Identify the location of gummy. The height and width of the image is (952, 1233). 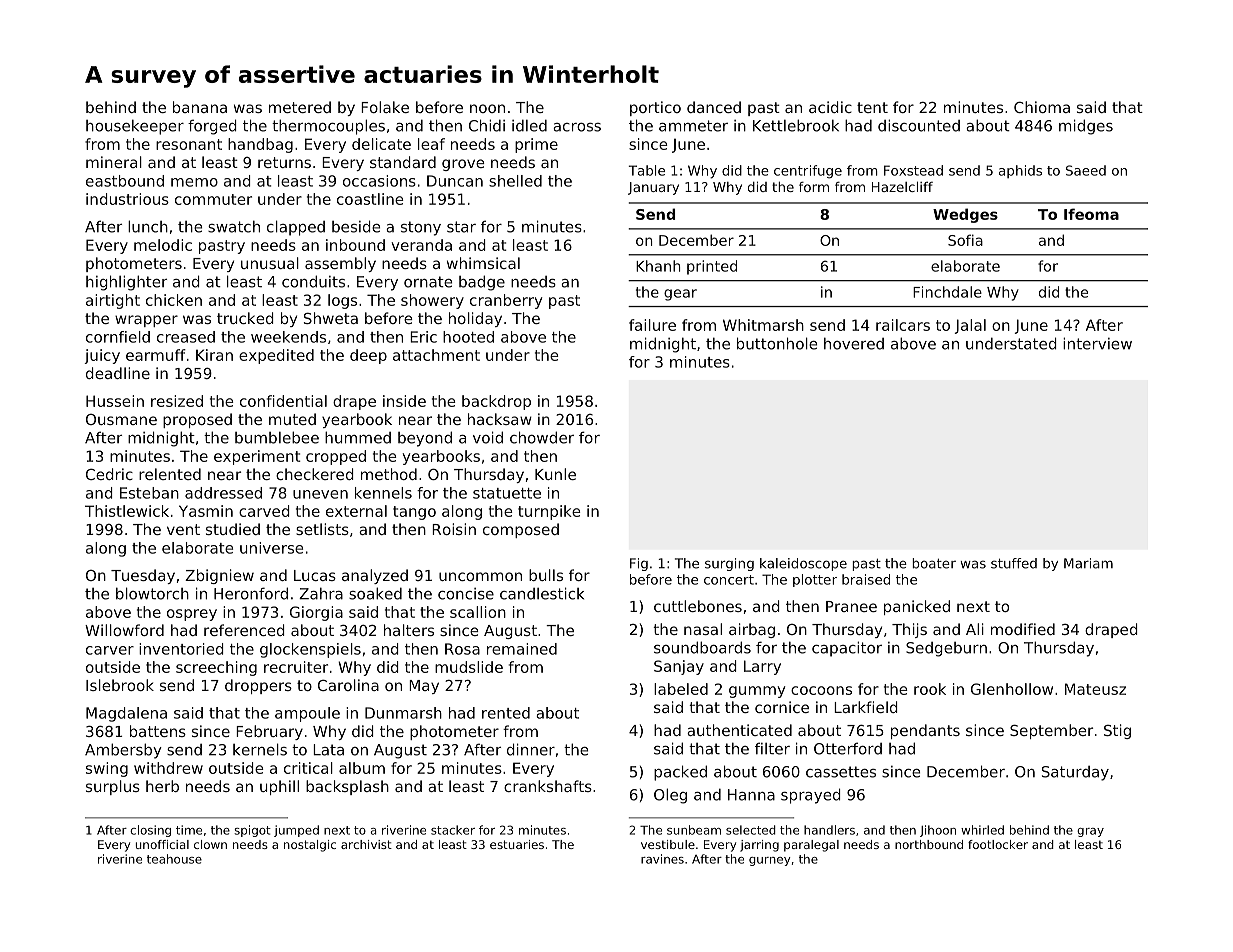
(757, 692).
